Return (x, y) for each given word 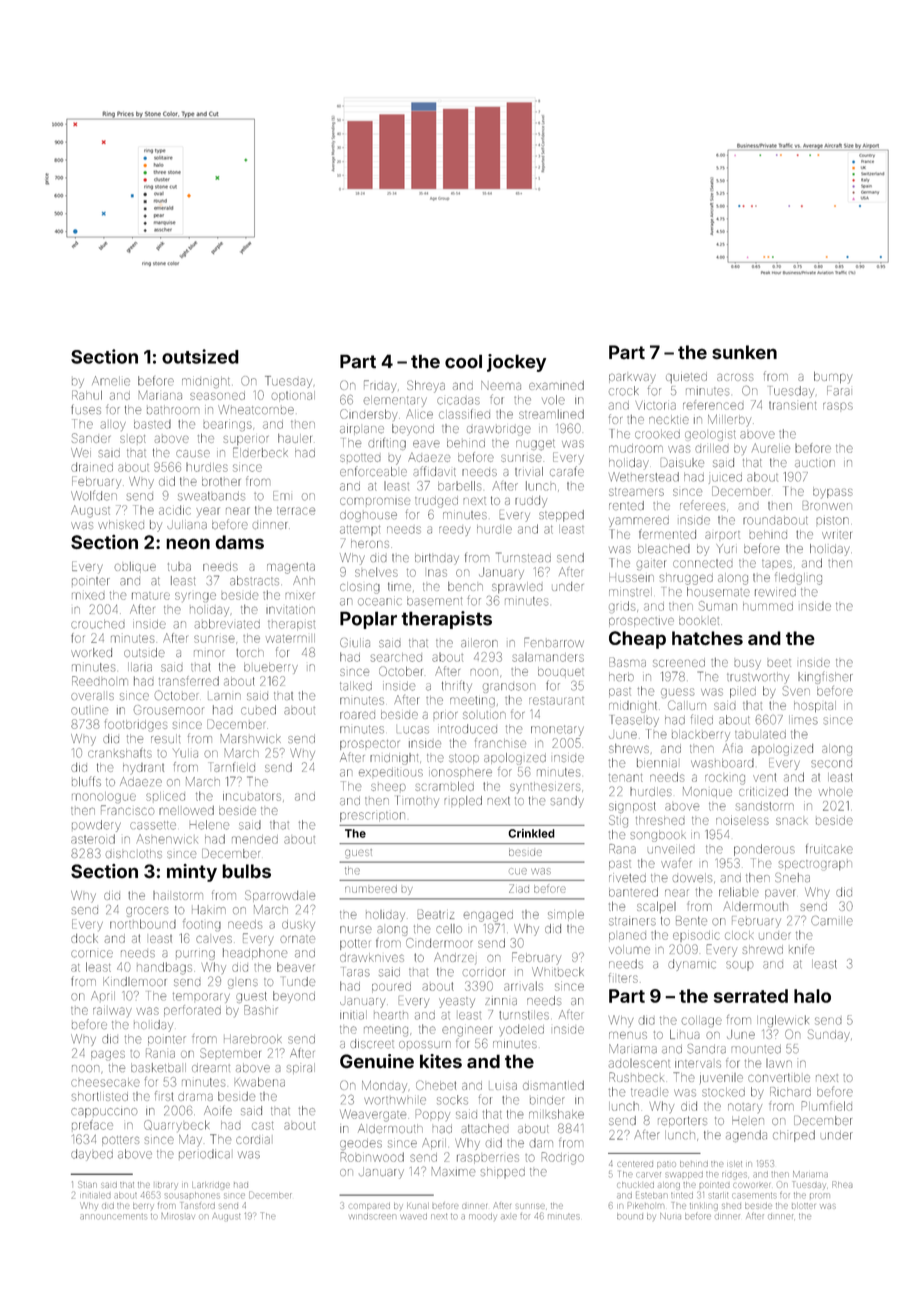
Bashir (261, 1010)
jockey (516, 363)
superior (246, 440)
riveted (627, 877)
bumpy (833, 378)
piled (743, 692)
